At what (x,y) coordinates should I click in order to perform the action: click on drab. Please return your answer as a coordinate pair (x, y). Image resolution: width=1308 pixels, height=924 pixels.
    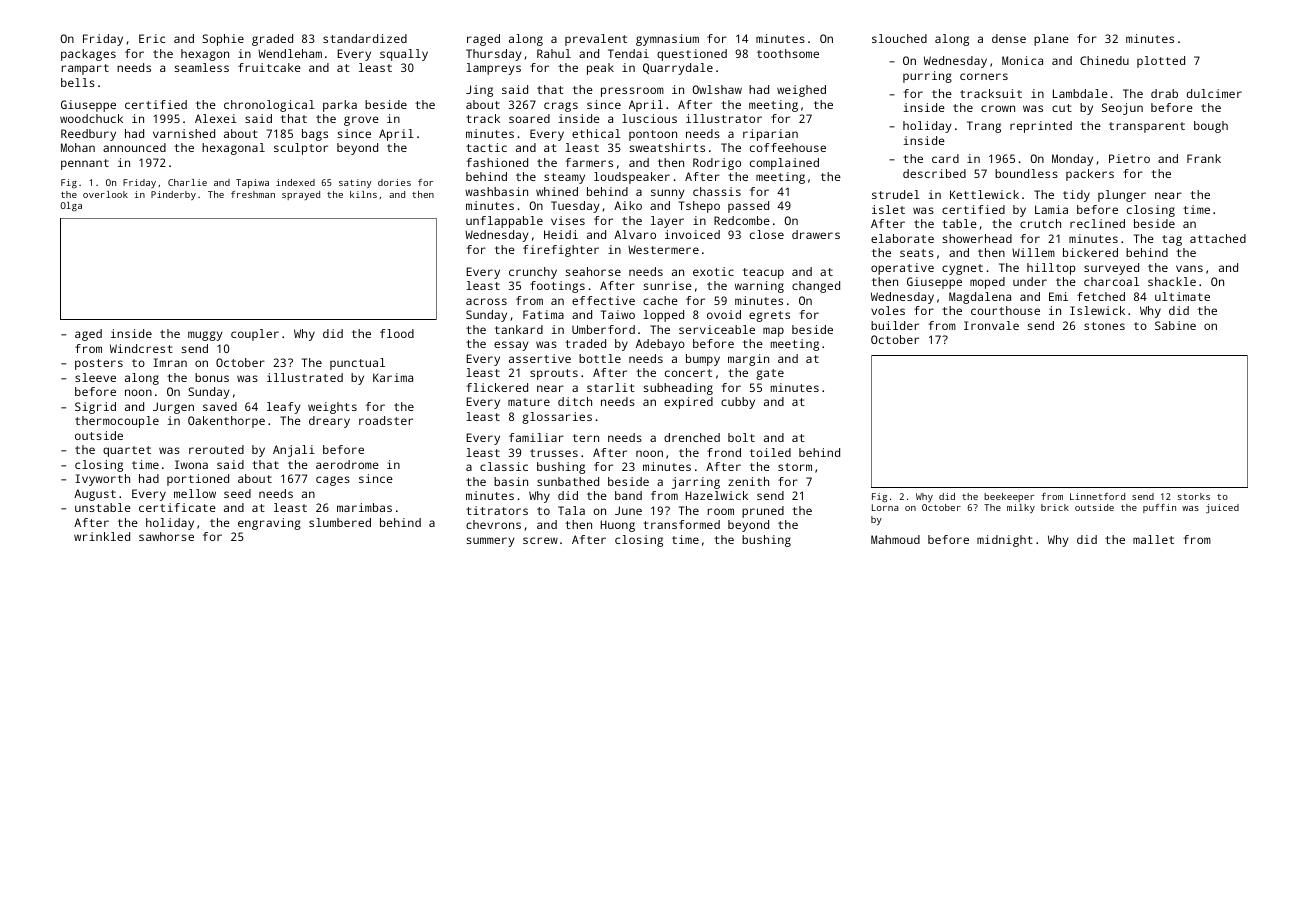
    Looking at the image, I should click on (1164, 93).
